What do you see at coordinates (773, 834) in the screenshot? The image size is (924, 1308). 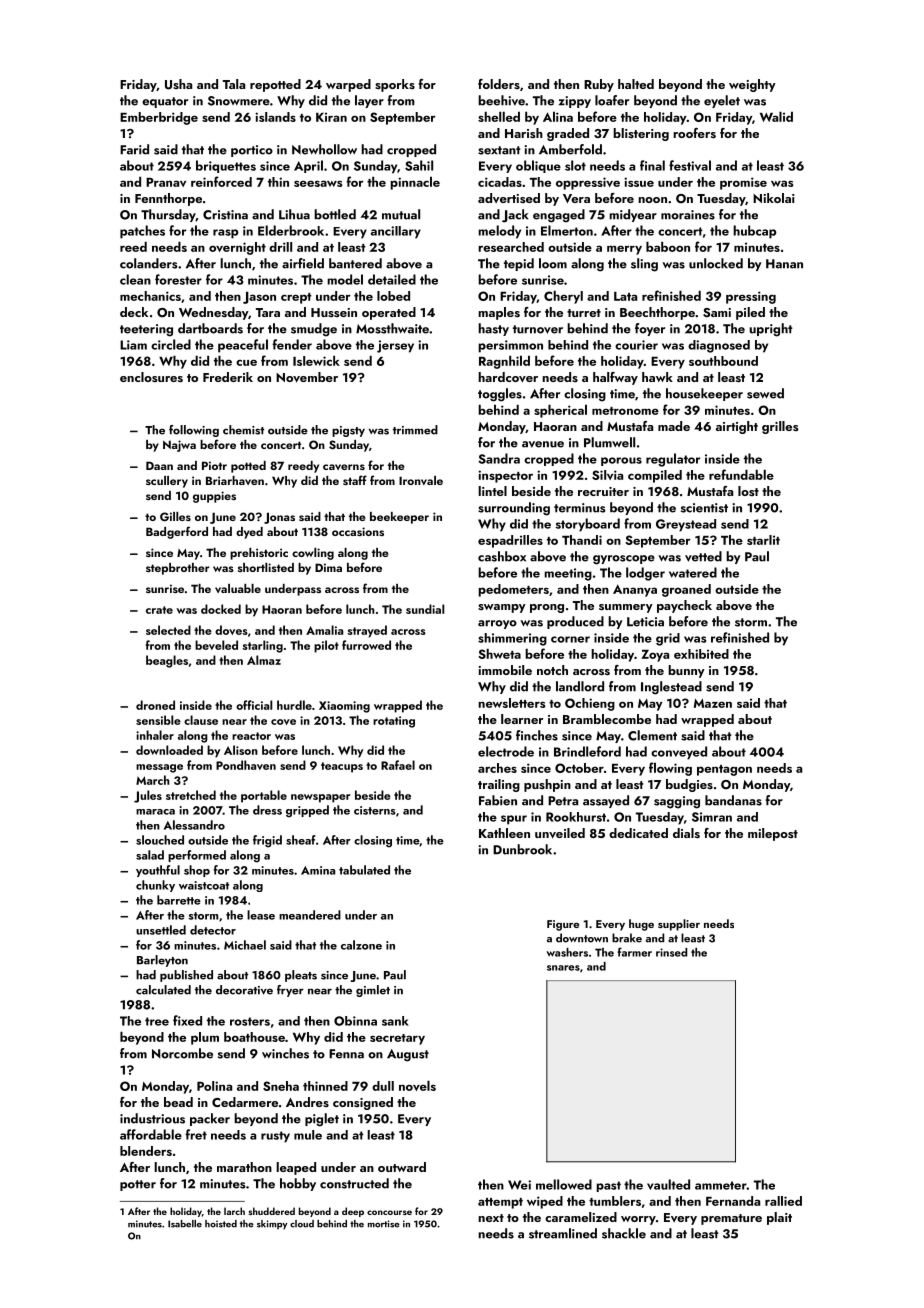 I see `milepost` at bounding box center [773, 834].
